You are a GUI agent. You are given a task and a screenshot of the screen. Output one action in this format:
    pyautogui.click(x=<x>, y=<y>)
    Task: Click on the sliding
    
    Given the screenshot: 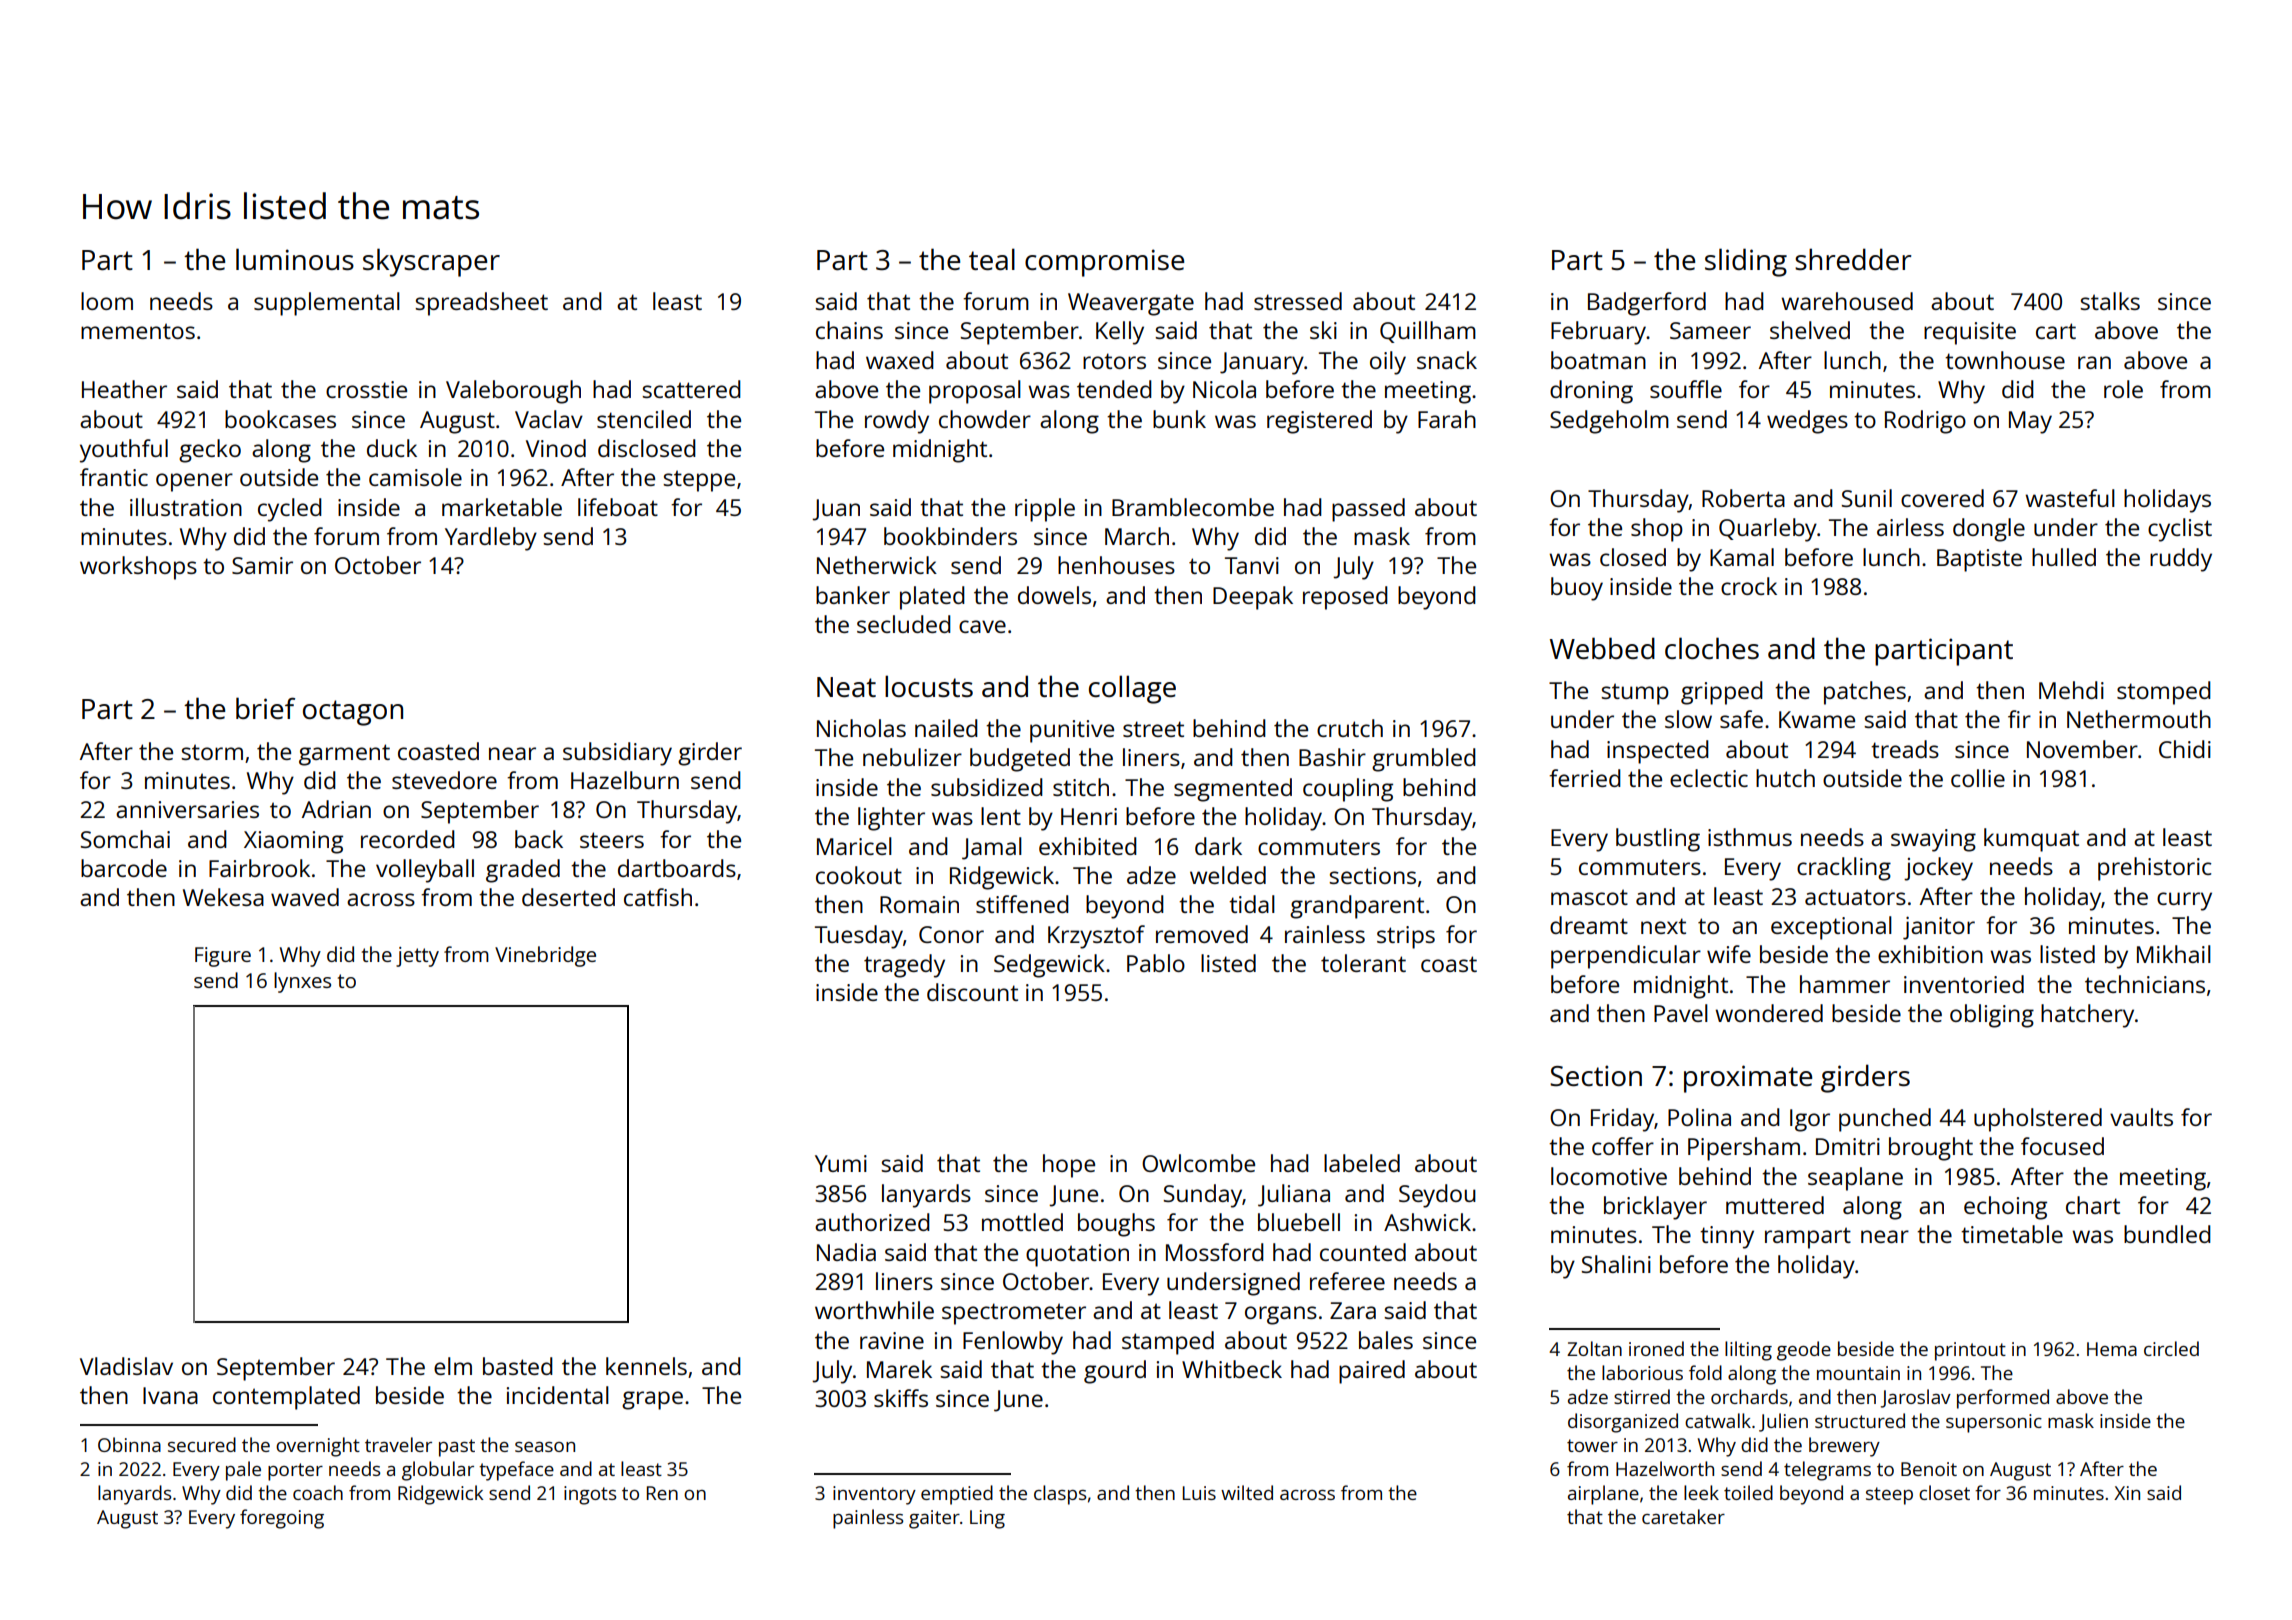 What is the action you would take?
    pyautogui.click(x=1746, y=262)
